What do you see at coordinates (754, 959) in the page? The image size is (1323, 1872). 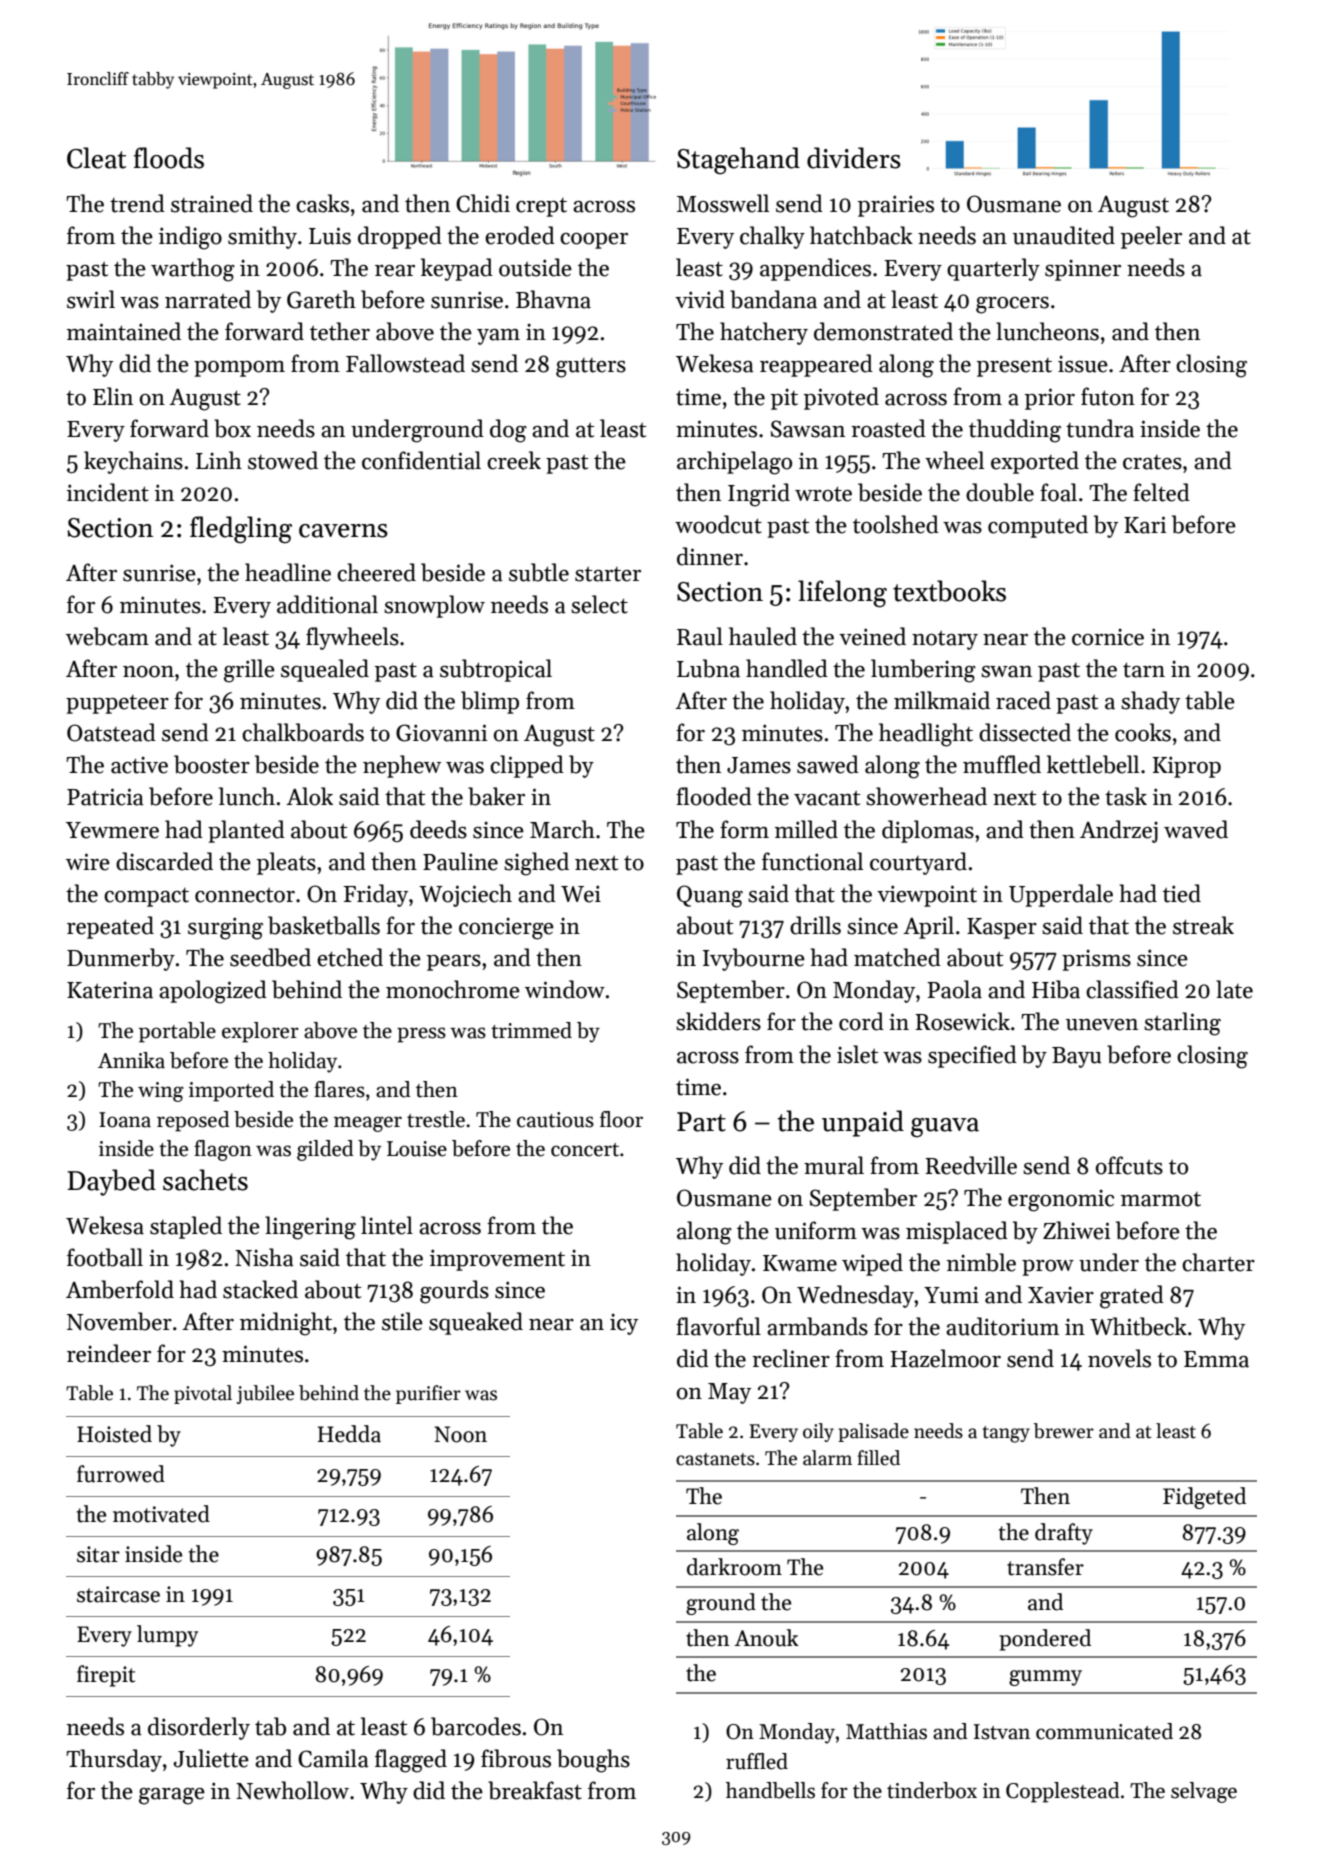 I see `Ivybourne` at bounding box center [754, 959].
